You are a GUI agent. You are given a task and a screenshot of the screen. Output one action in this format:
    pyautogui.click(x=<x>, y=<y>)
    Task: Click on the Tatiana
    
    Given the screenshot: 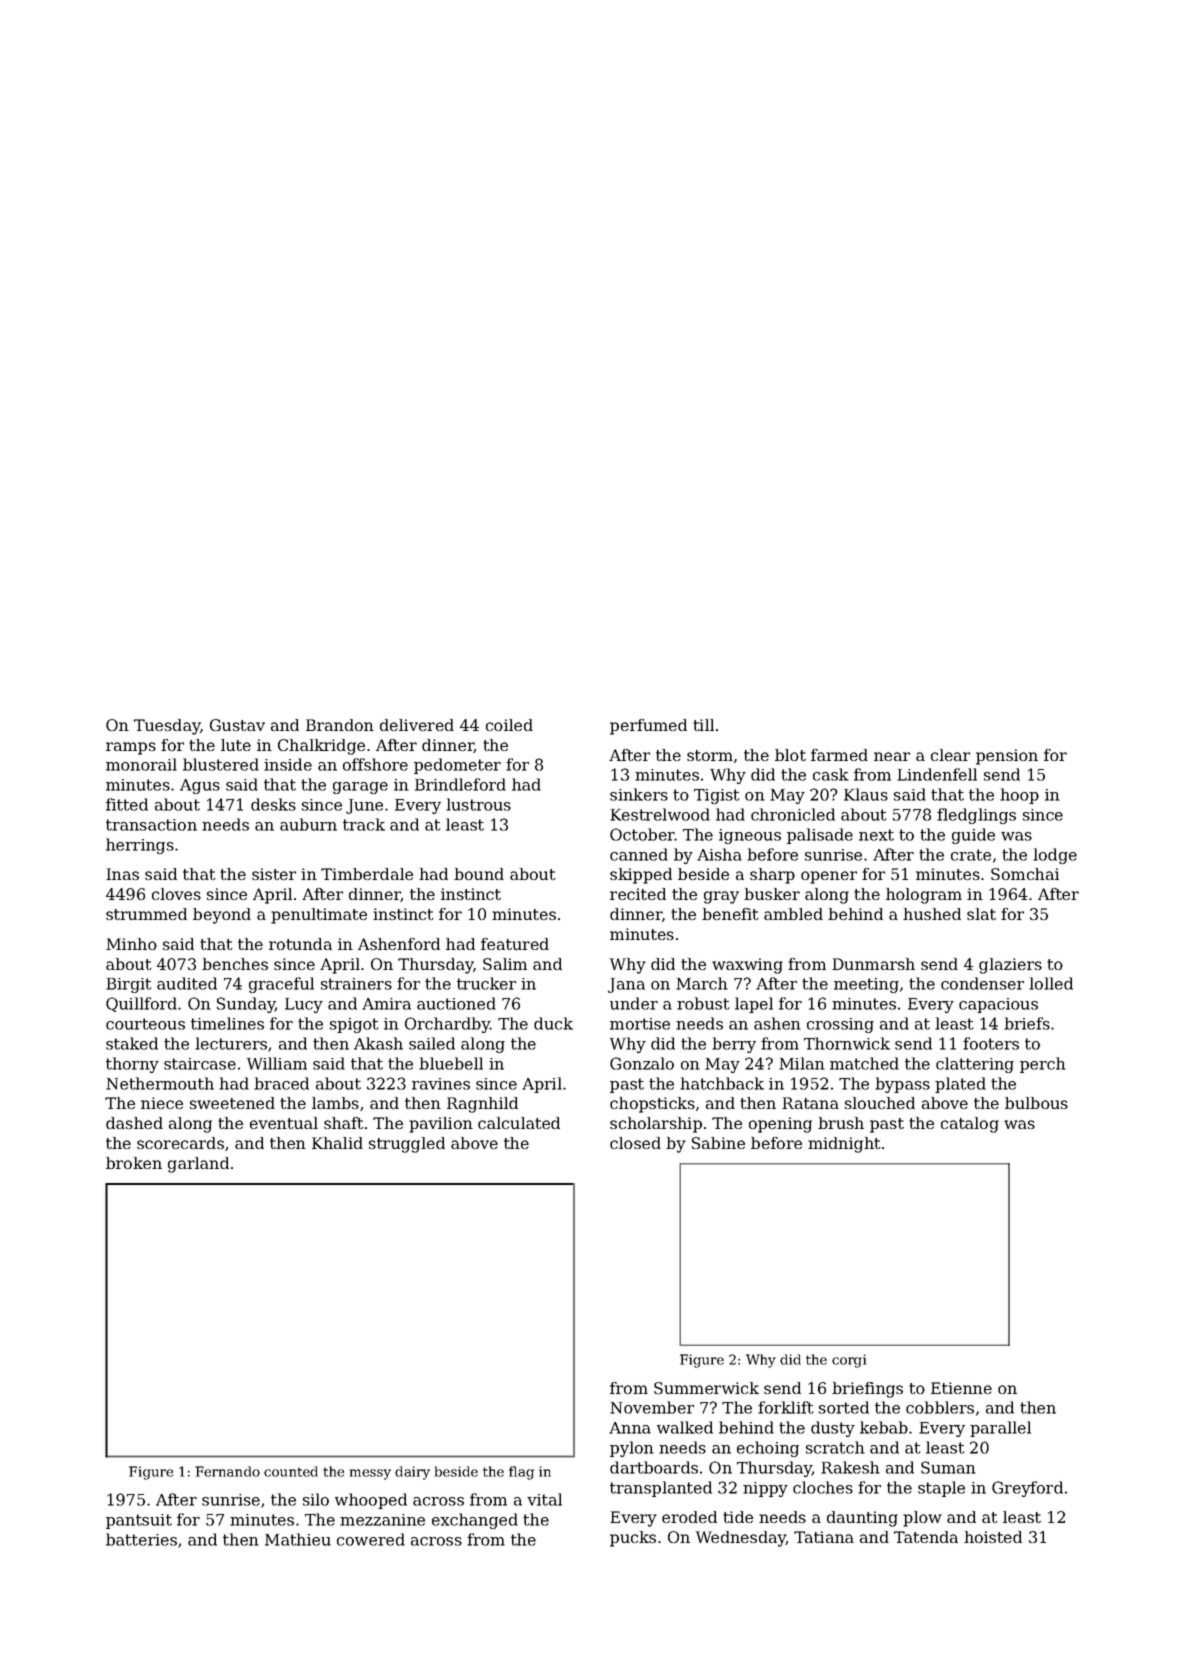 What is the action you would take?
    pyautogui.click(x=824, y=1537)
